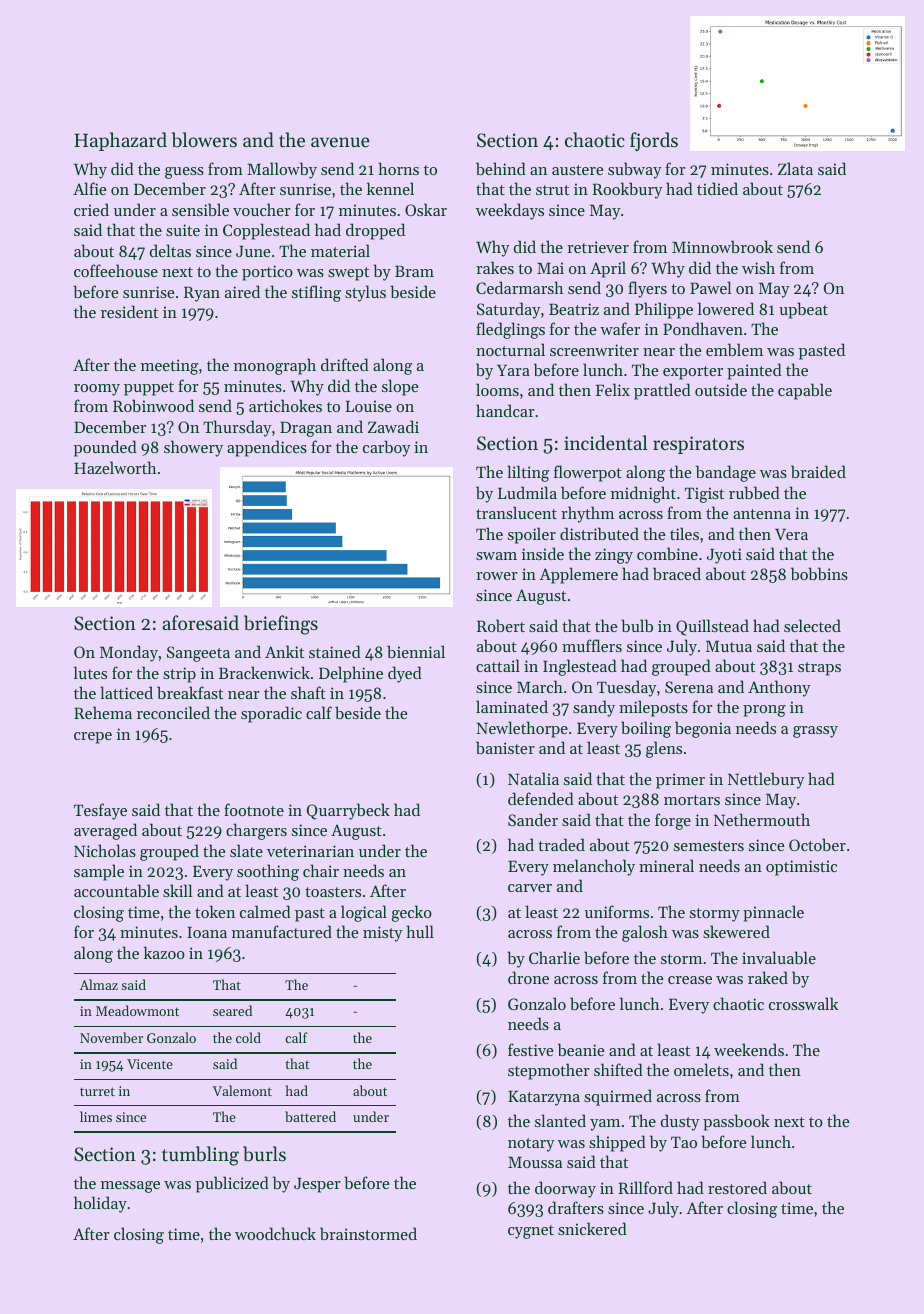  Describe the element at coordinates (105, 448) in the image. I see `pounded` at that location.
